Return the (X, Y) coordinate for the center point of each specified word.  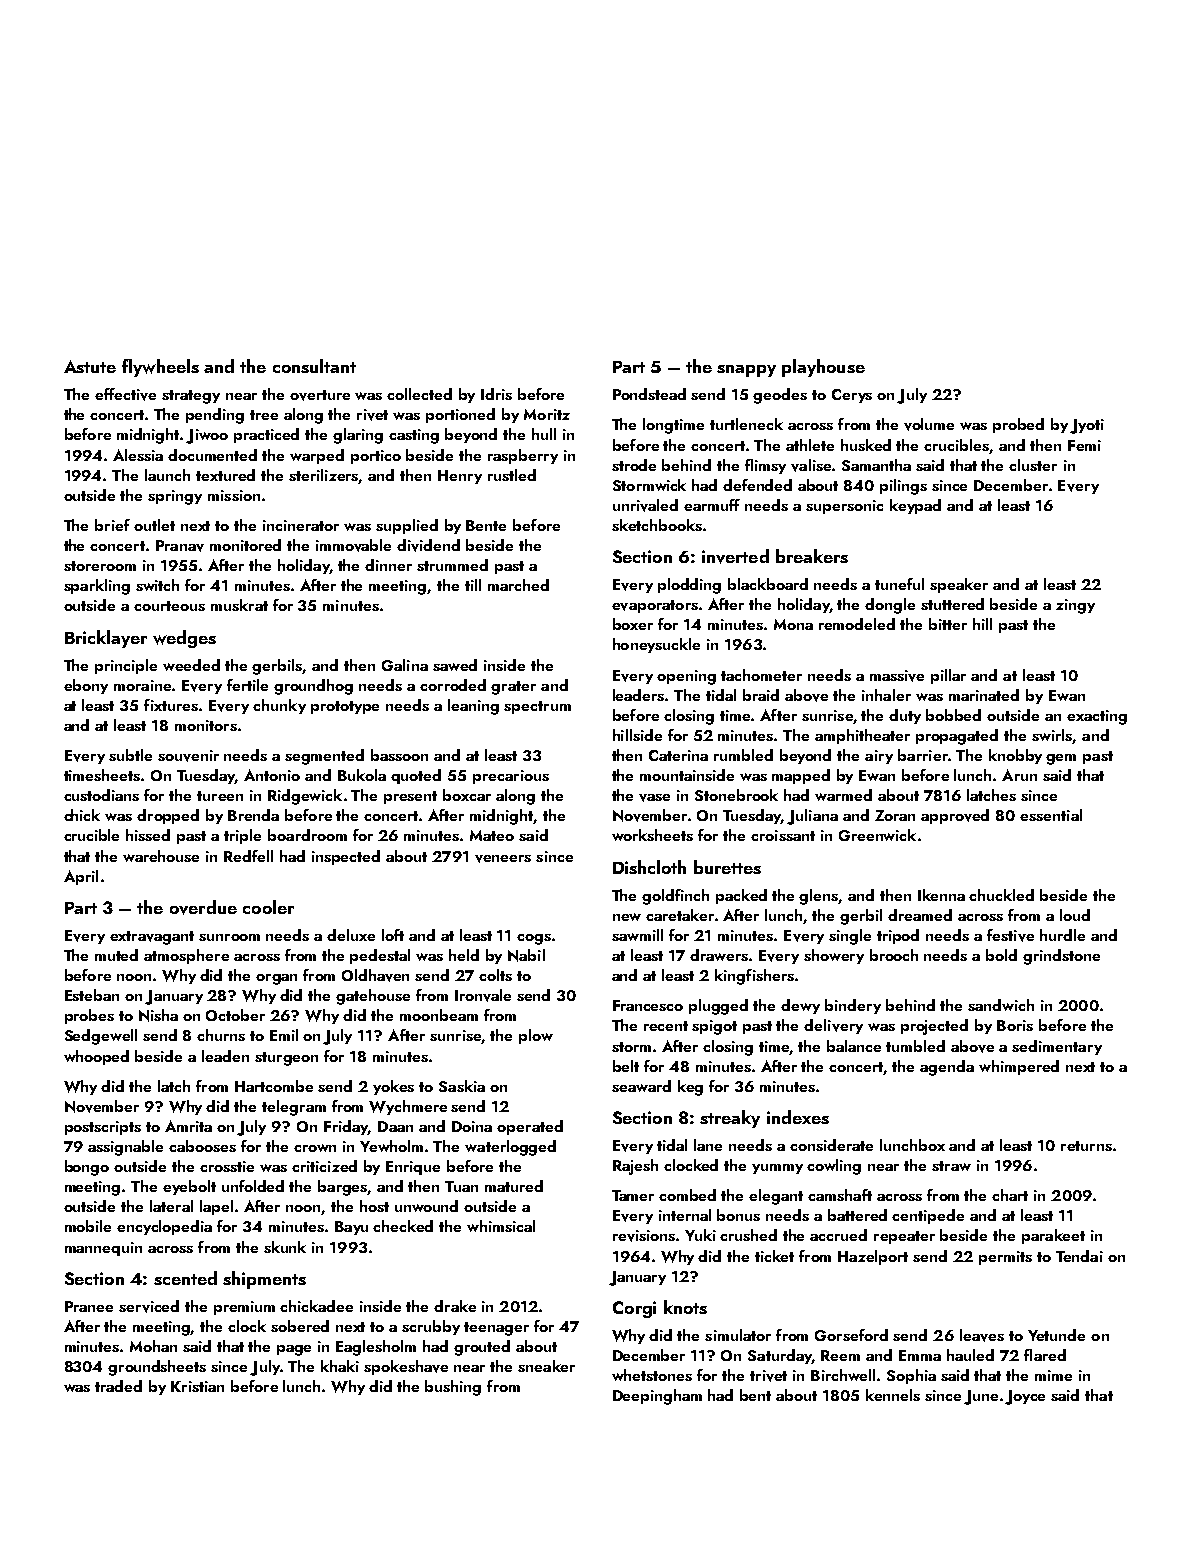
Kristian (197, 1386)
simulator (738, 1335)
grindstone (1061, 957)
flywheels (160, 368)
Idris (496, 394)
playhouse (823, 368)
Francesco (648, 1005)
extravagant (152, 938)
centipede (928, 1216)
